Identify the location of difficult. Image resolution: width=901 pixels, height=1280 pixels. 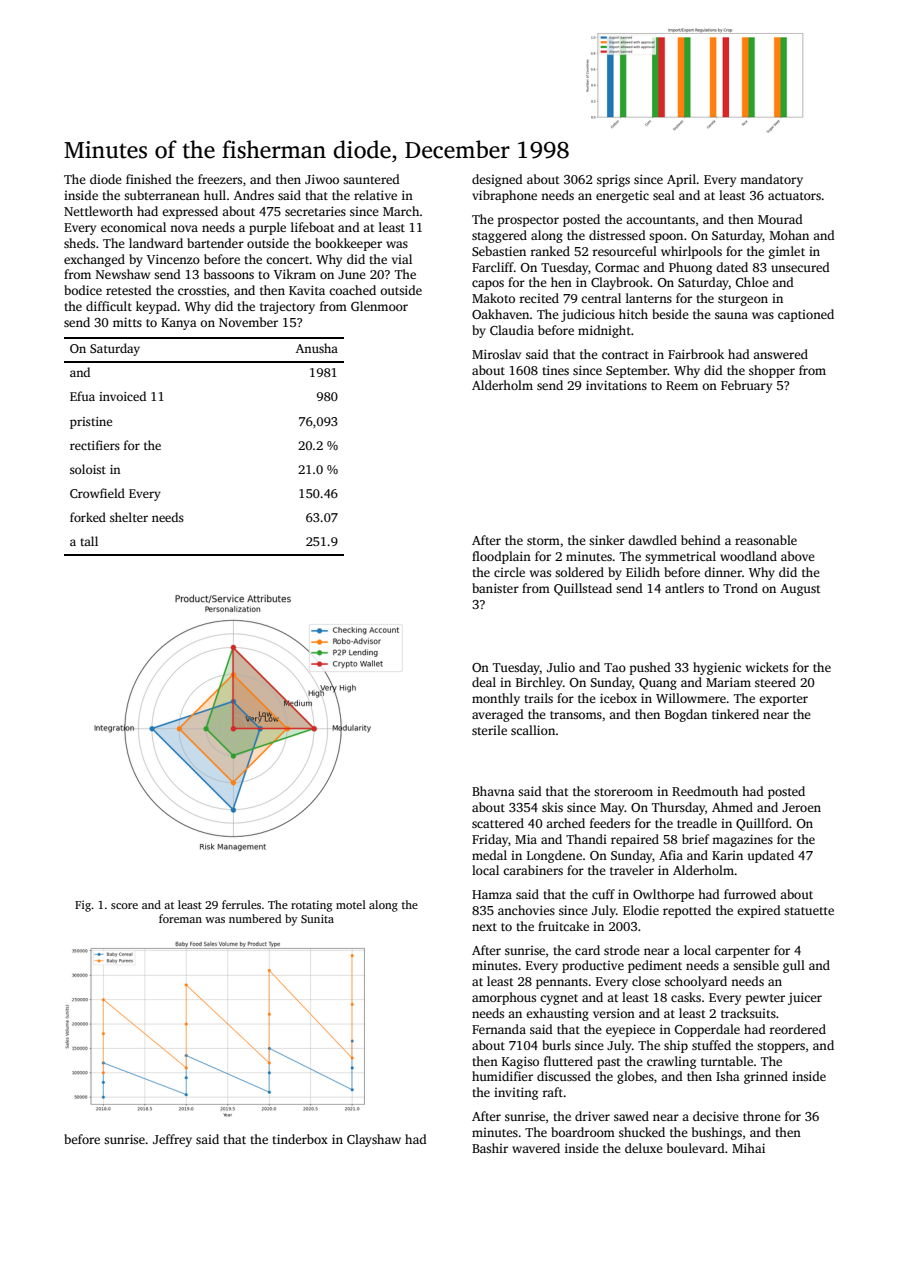
(109, 306).
